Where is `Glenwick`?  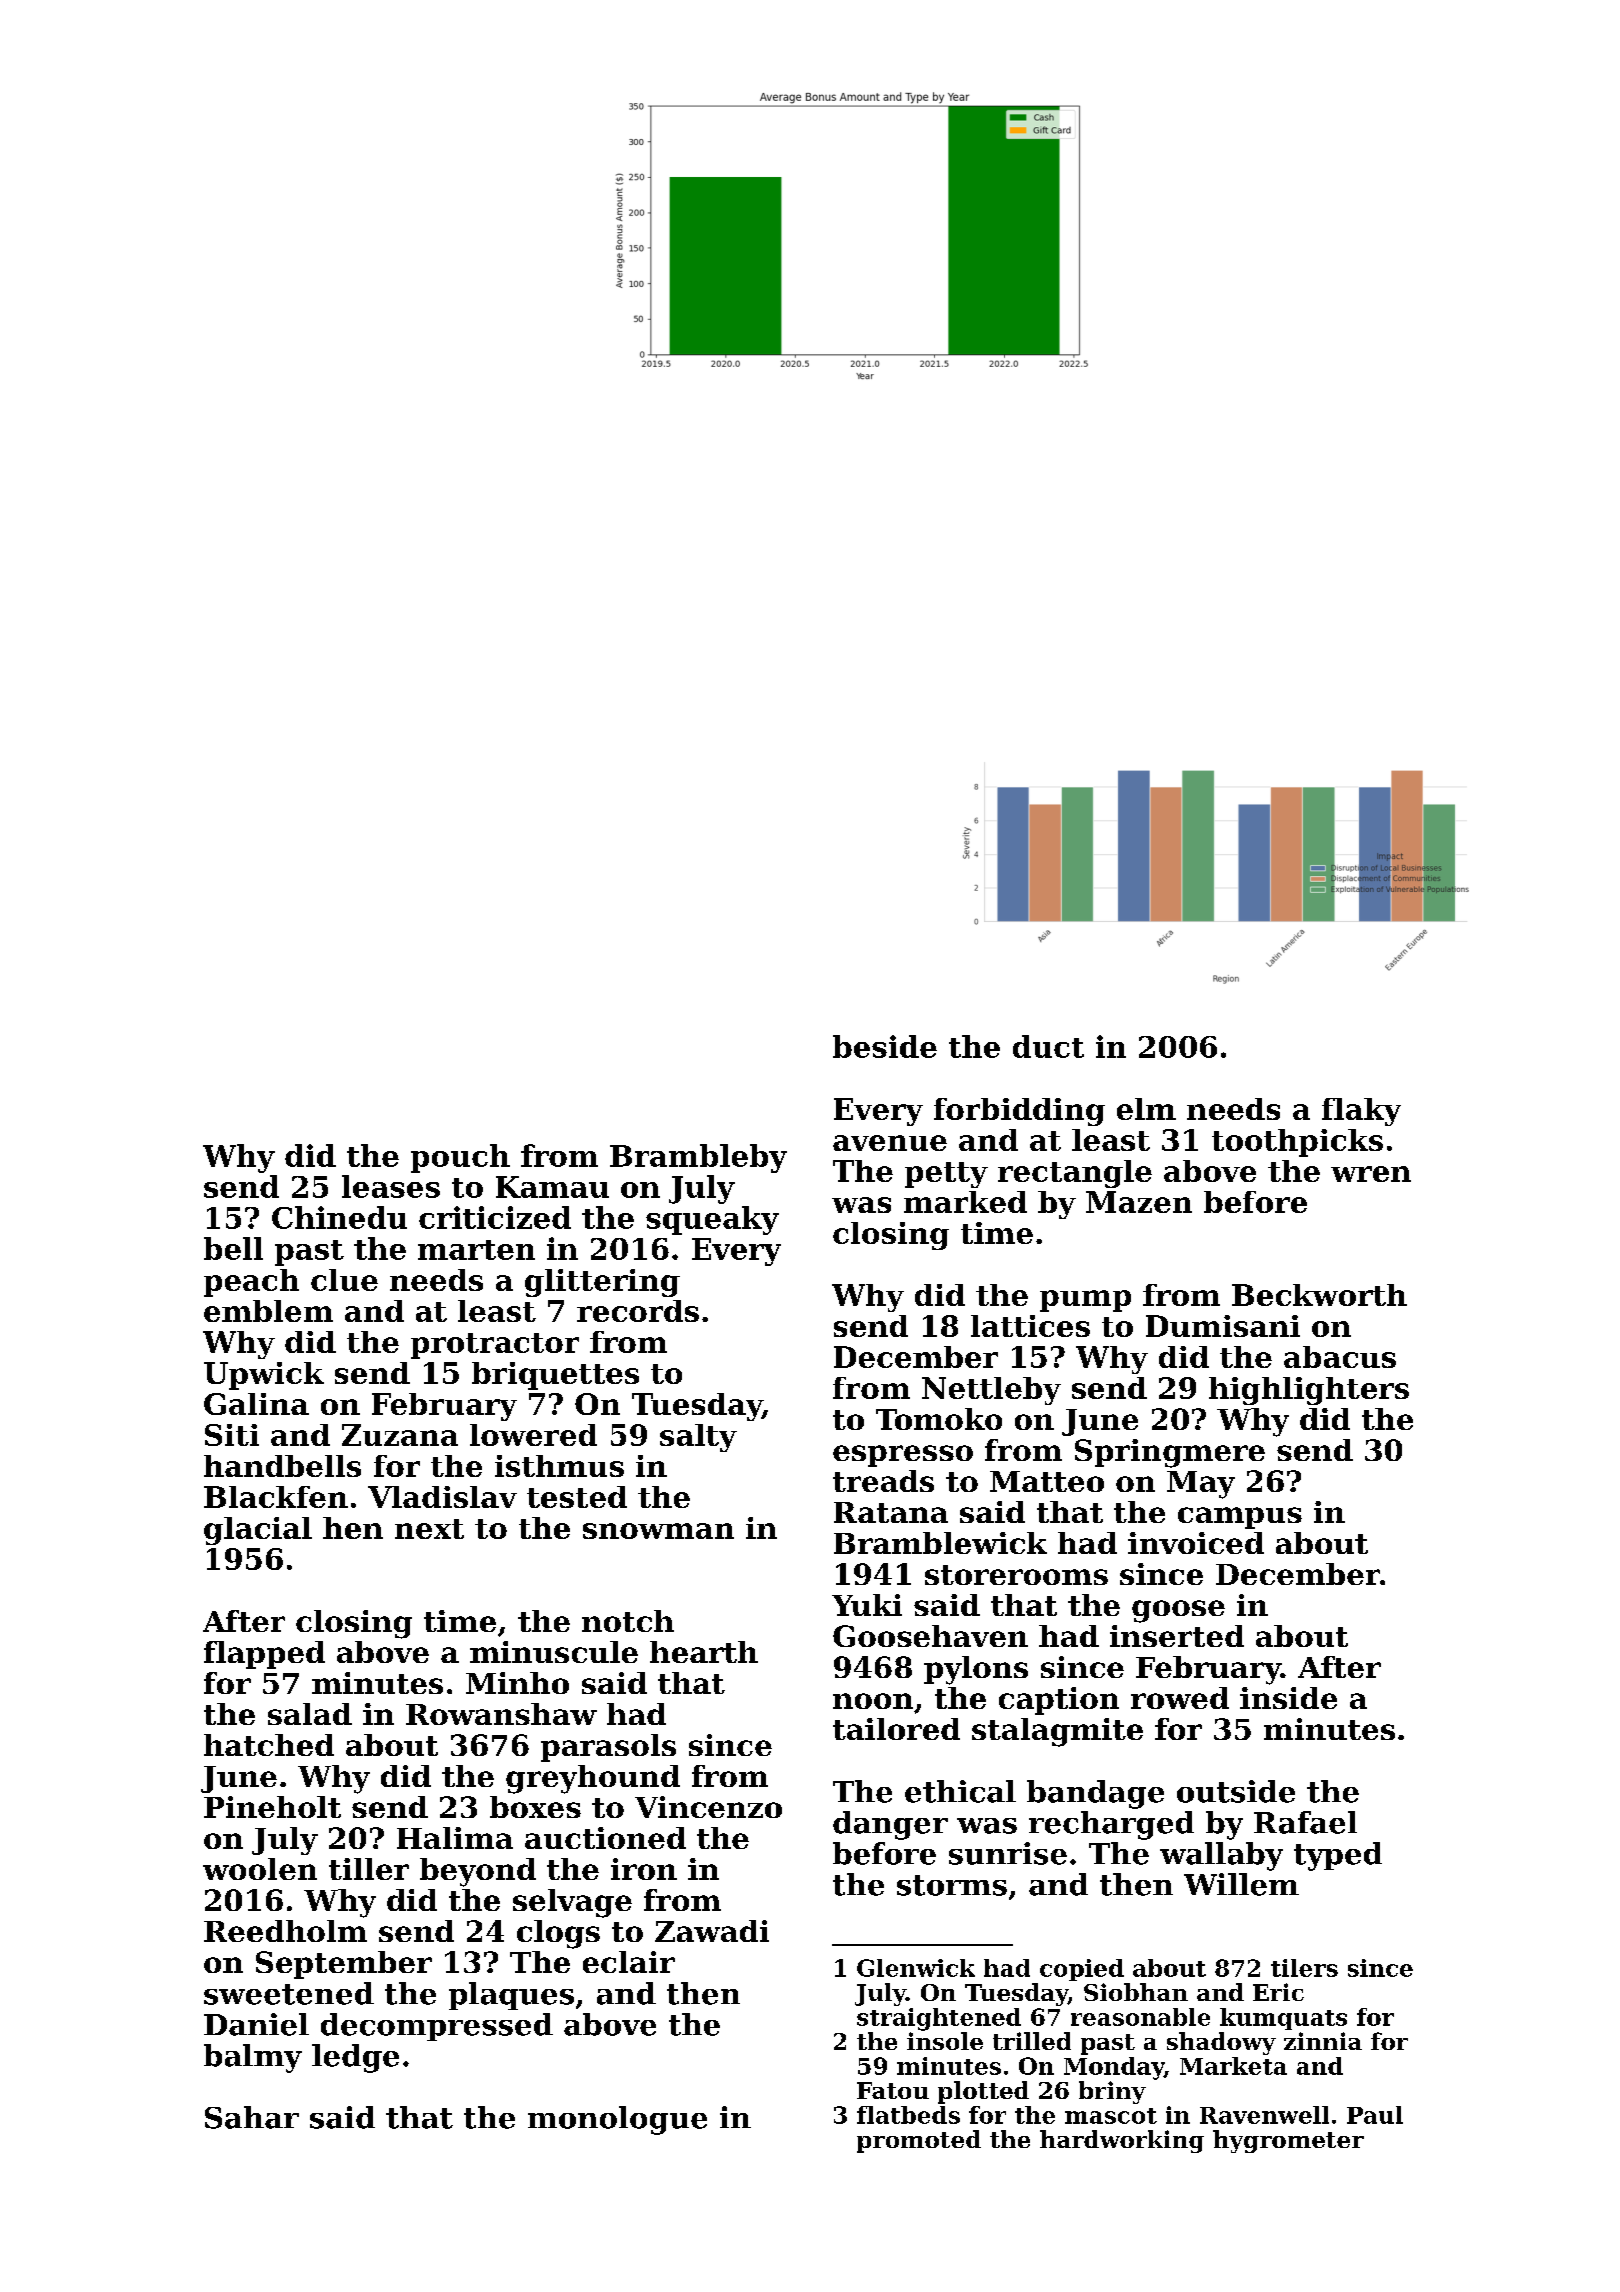 Glenwick is located at coordinates (916, 1968).
